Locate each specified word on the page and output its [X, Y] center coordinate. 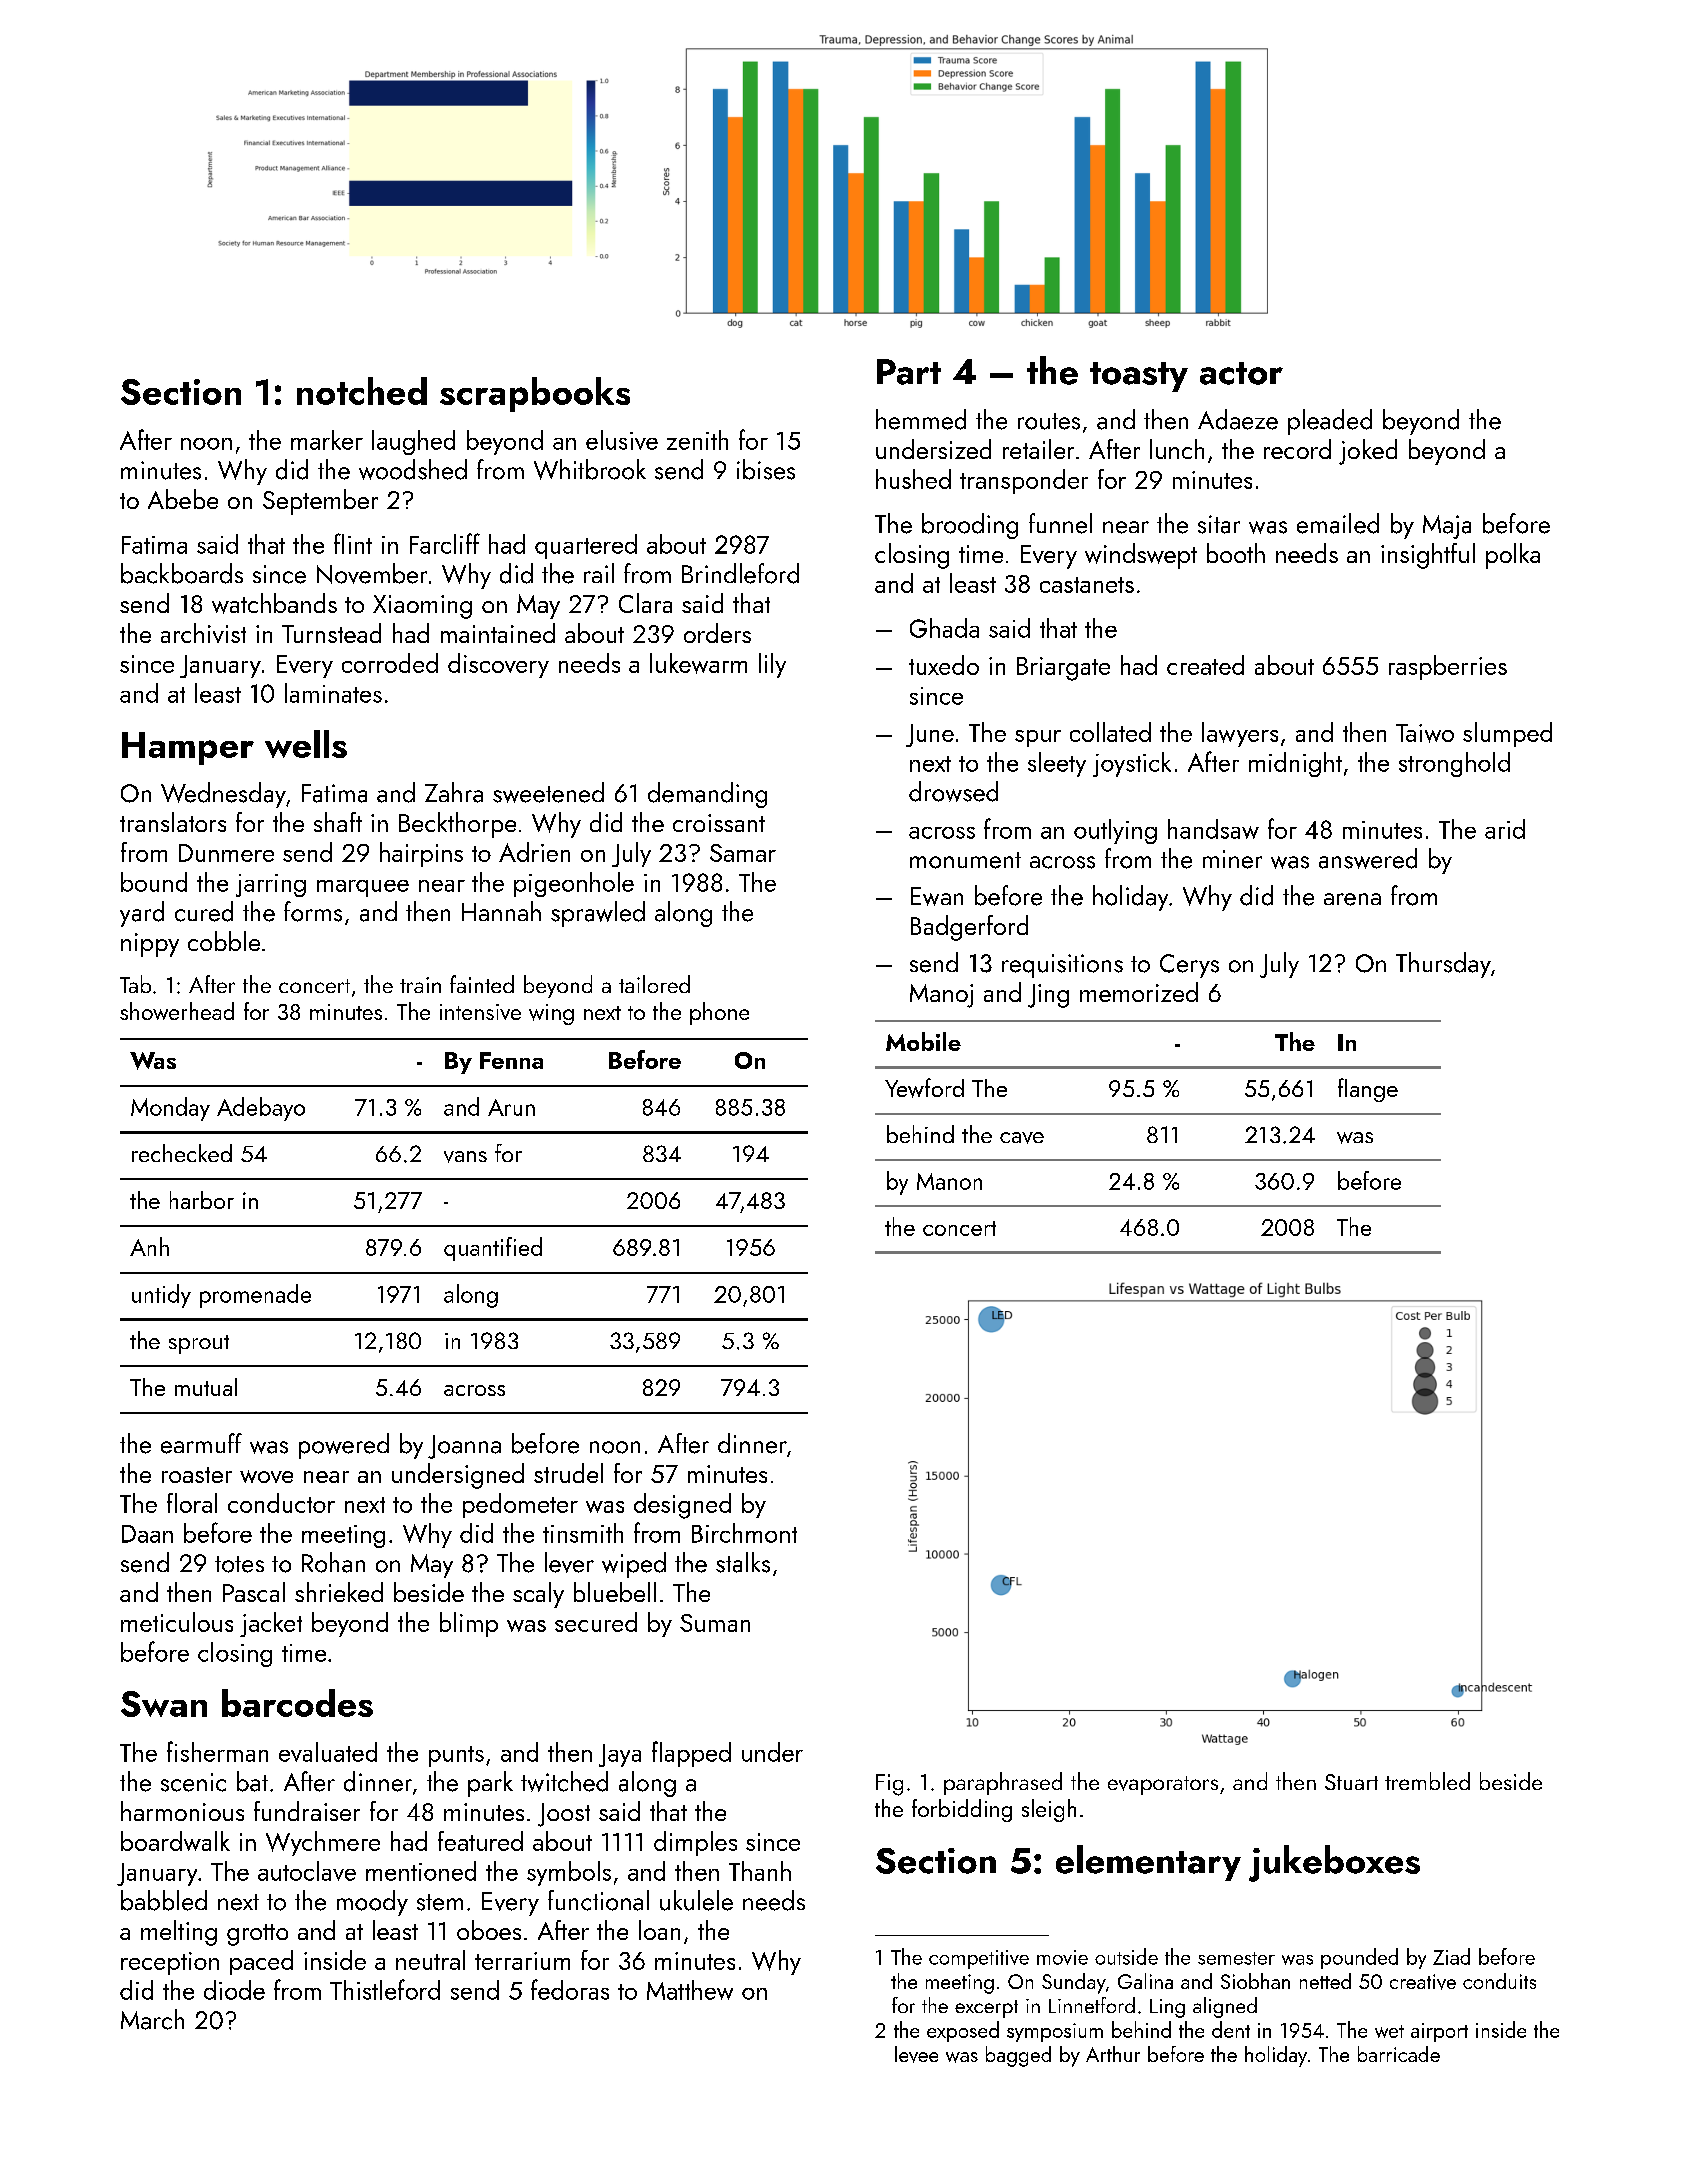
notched [362, 391]
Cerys [1189, 966]
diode [234, 1990]
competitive [979, 1959]
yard [142, 914]
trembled [1427, 1781]
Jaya [620, 1755]
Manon [949, 1181]
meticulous [177, 1622]
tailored [654, 984]
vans [465, 1157]
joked [1368, 452]
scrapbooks [535, 394]
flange [1368, 1090]
